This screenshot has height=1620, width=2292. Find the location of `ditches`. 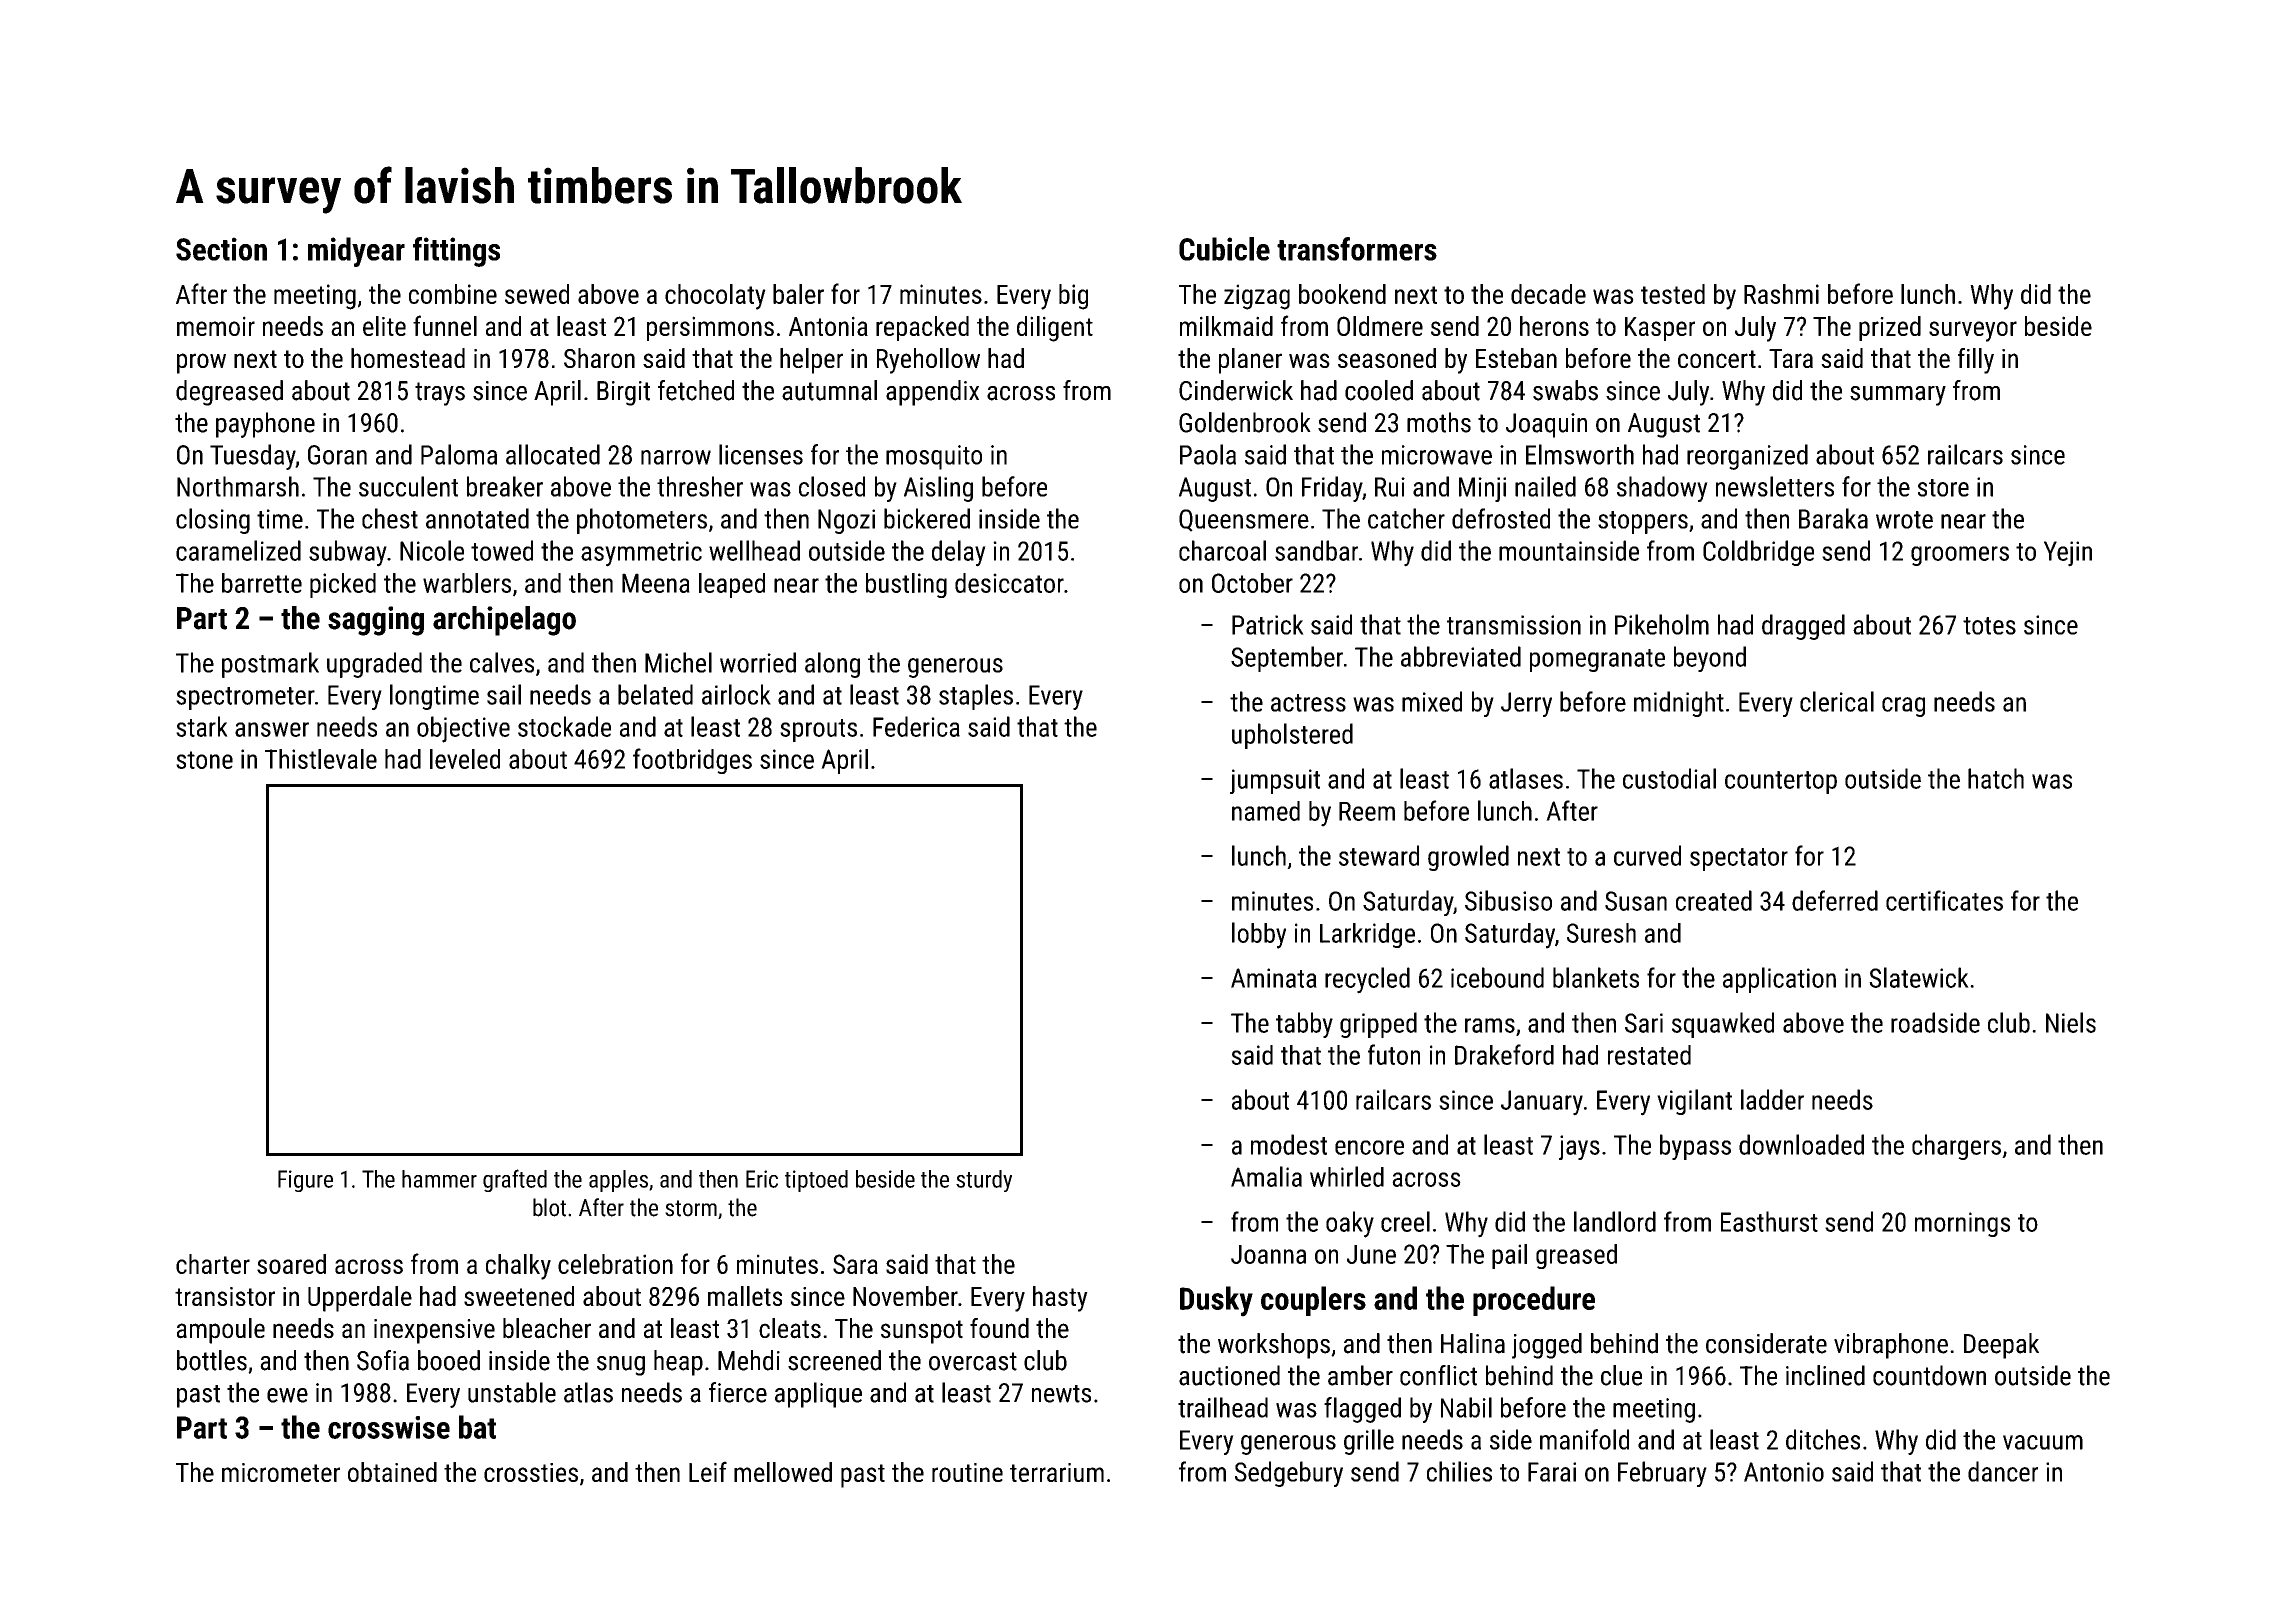

ditches is located at coordinates (1823, 1439).
